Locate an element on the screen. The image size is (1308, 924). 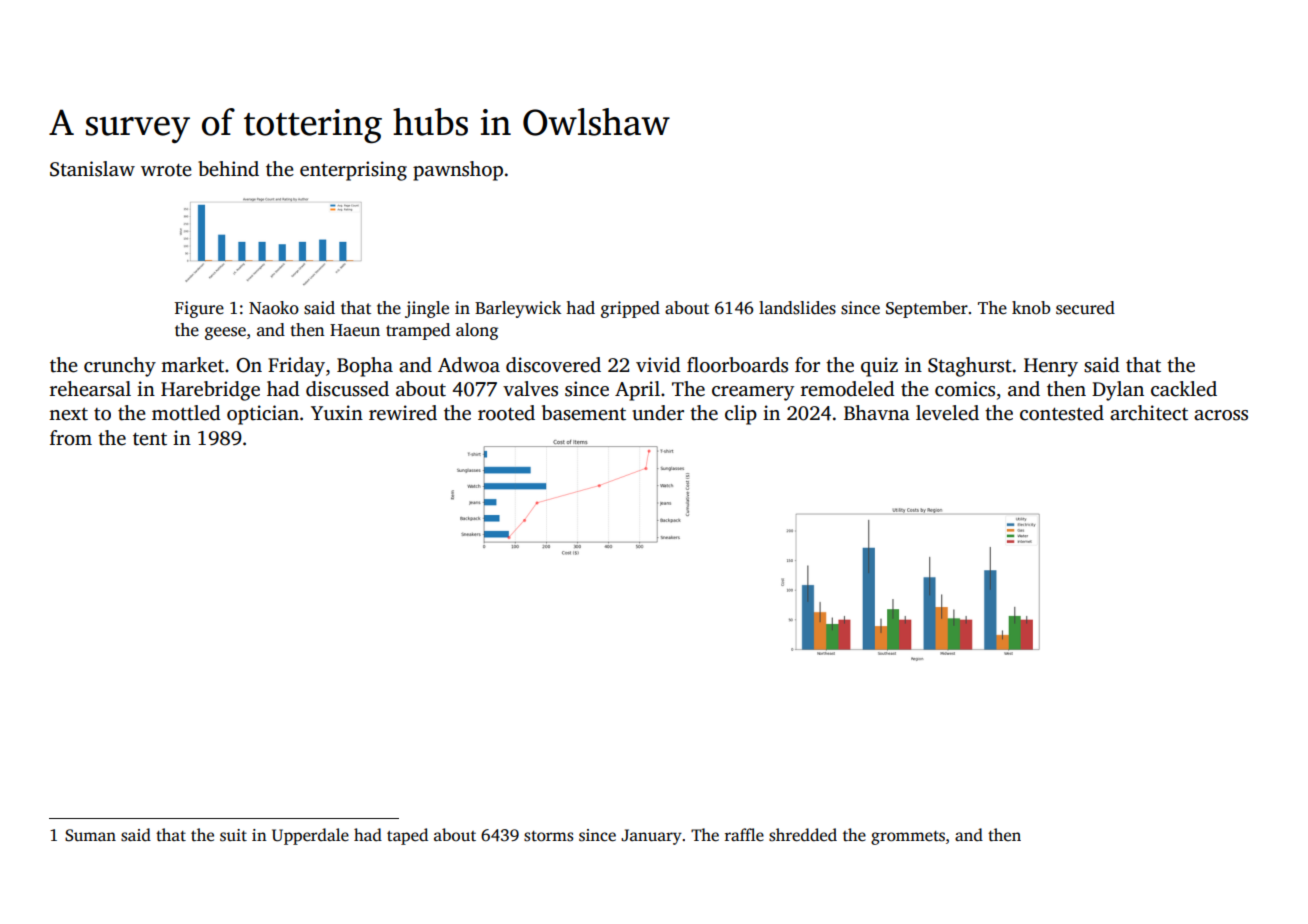
grommets is located at coordinates (908, 838).
